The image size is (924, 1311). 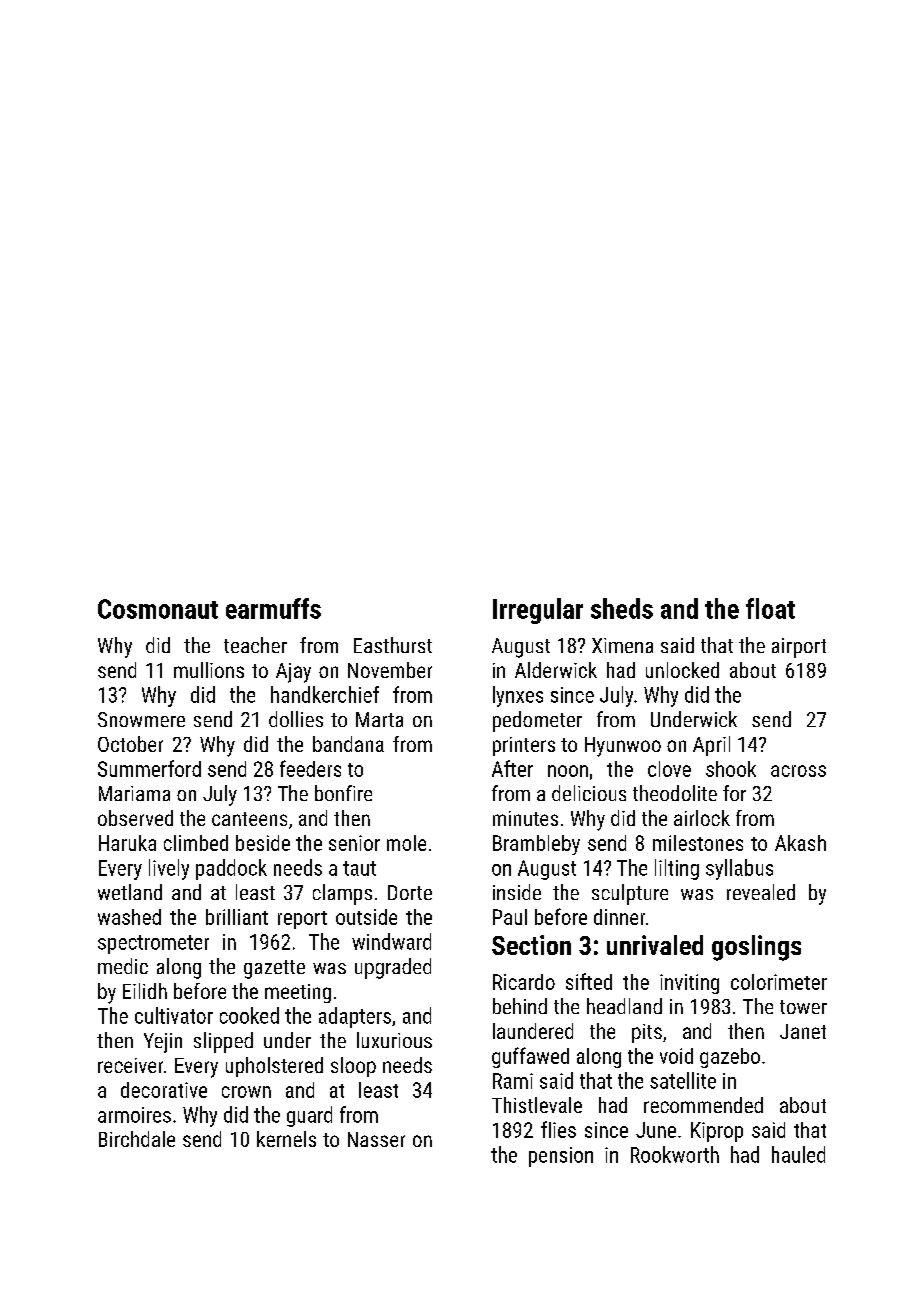 What do you see at coordinates (561, 1157) in the screenshot?
I see `pension` at bounding box center [561, 1157].
